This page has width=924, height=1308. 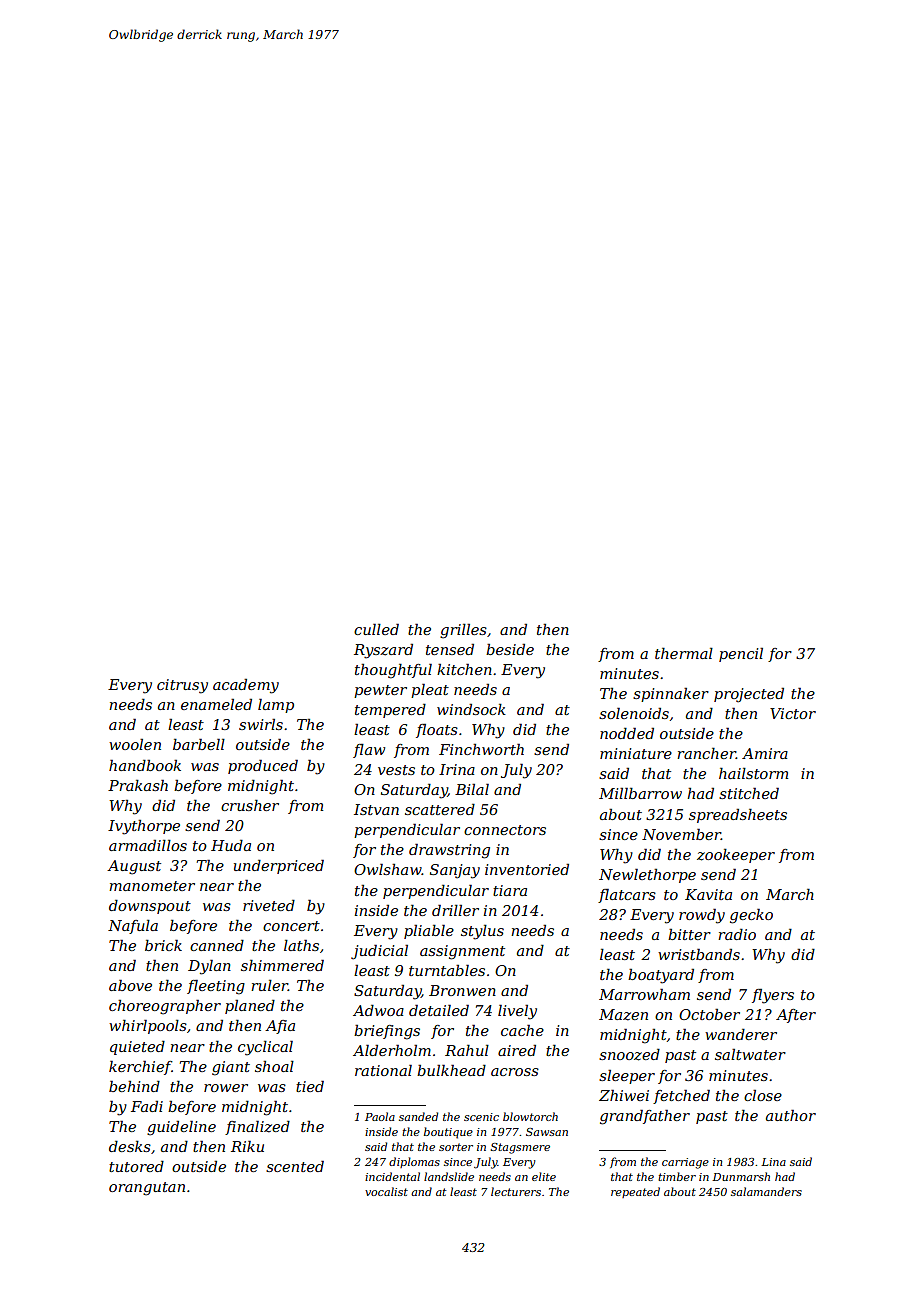 I want to click on culled, so click(x=376, y=629).
